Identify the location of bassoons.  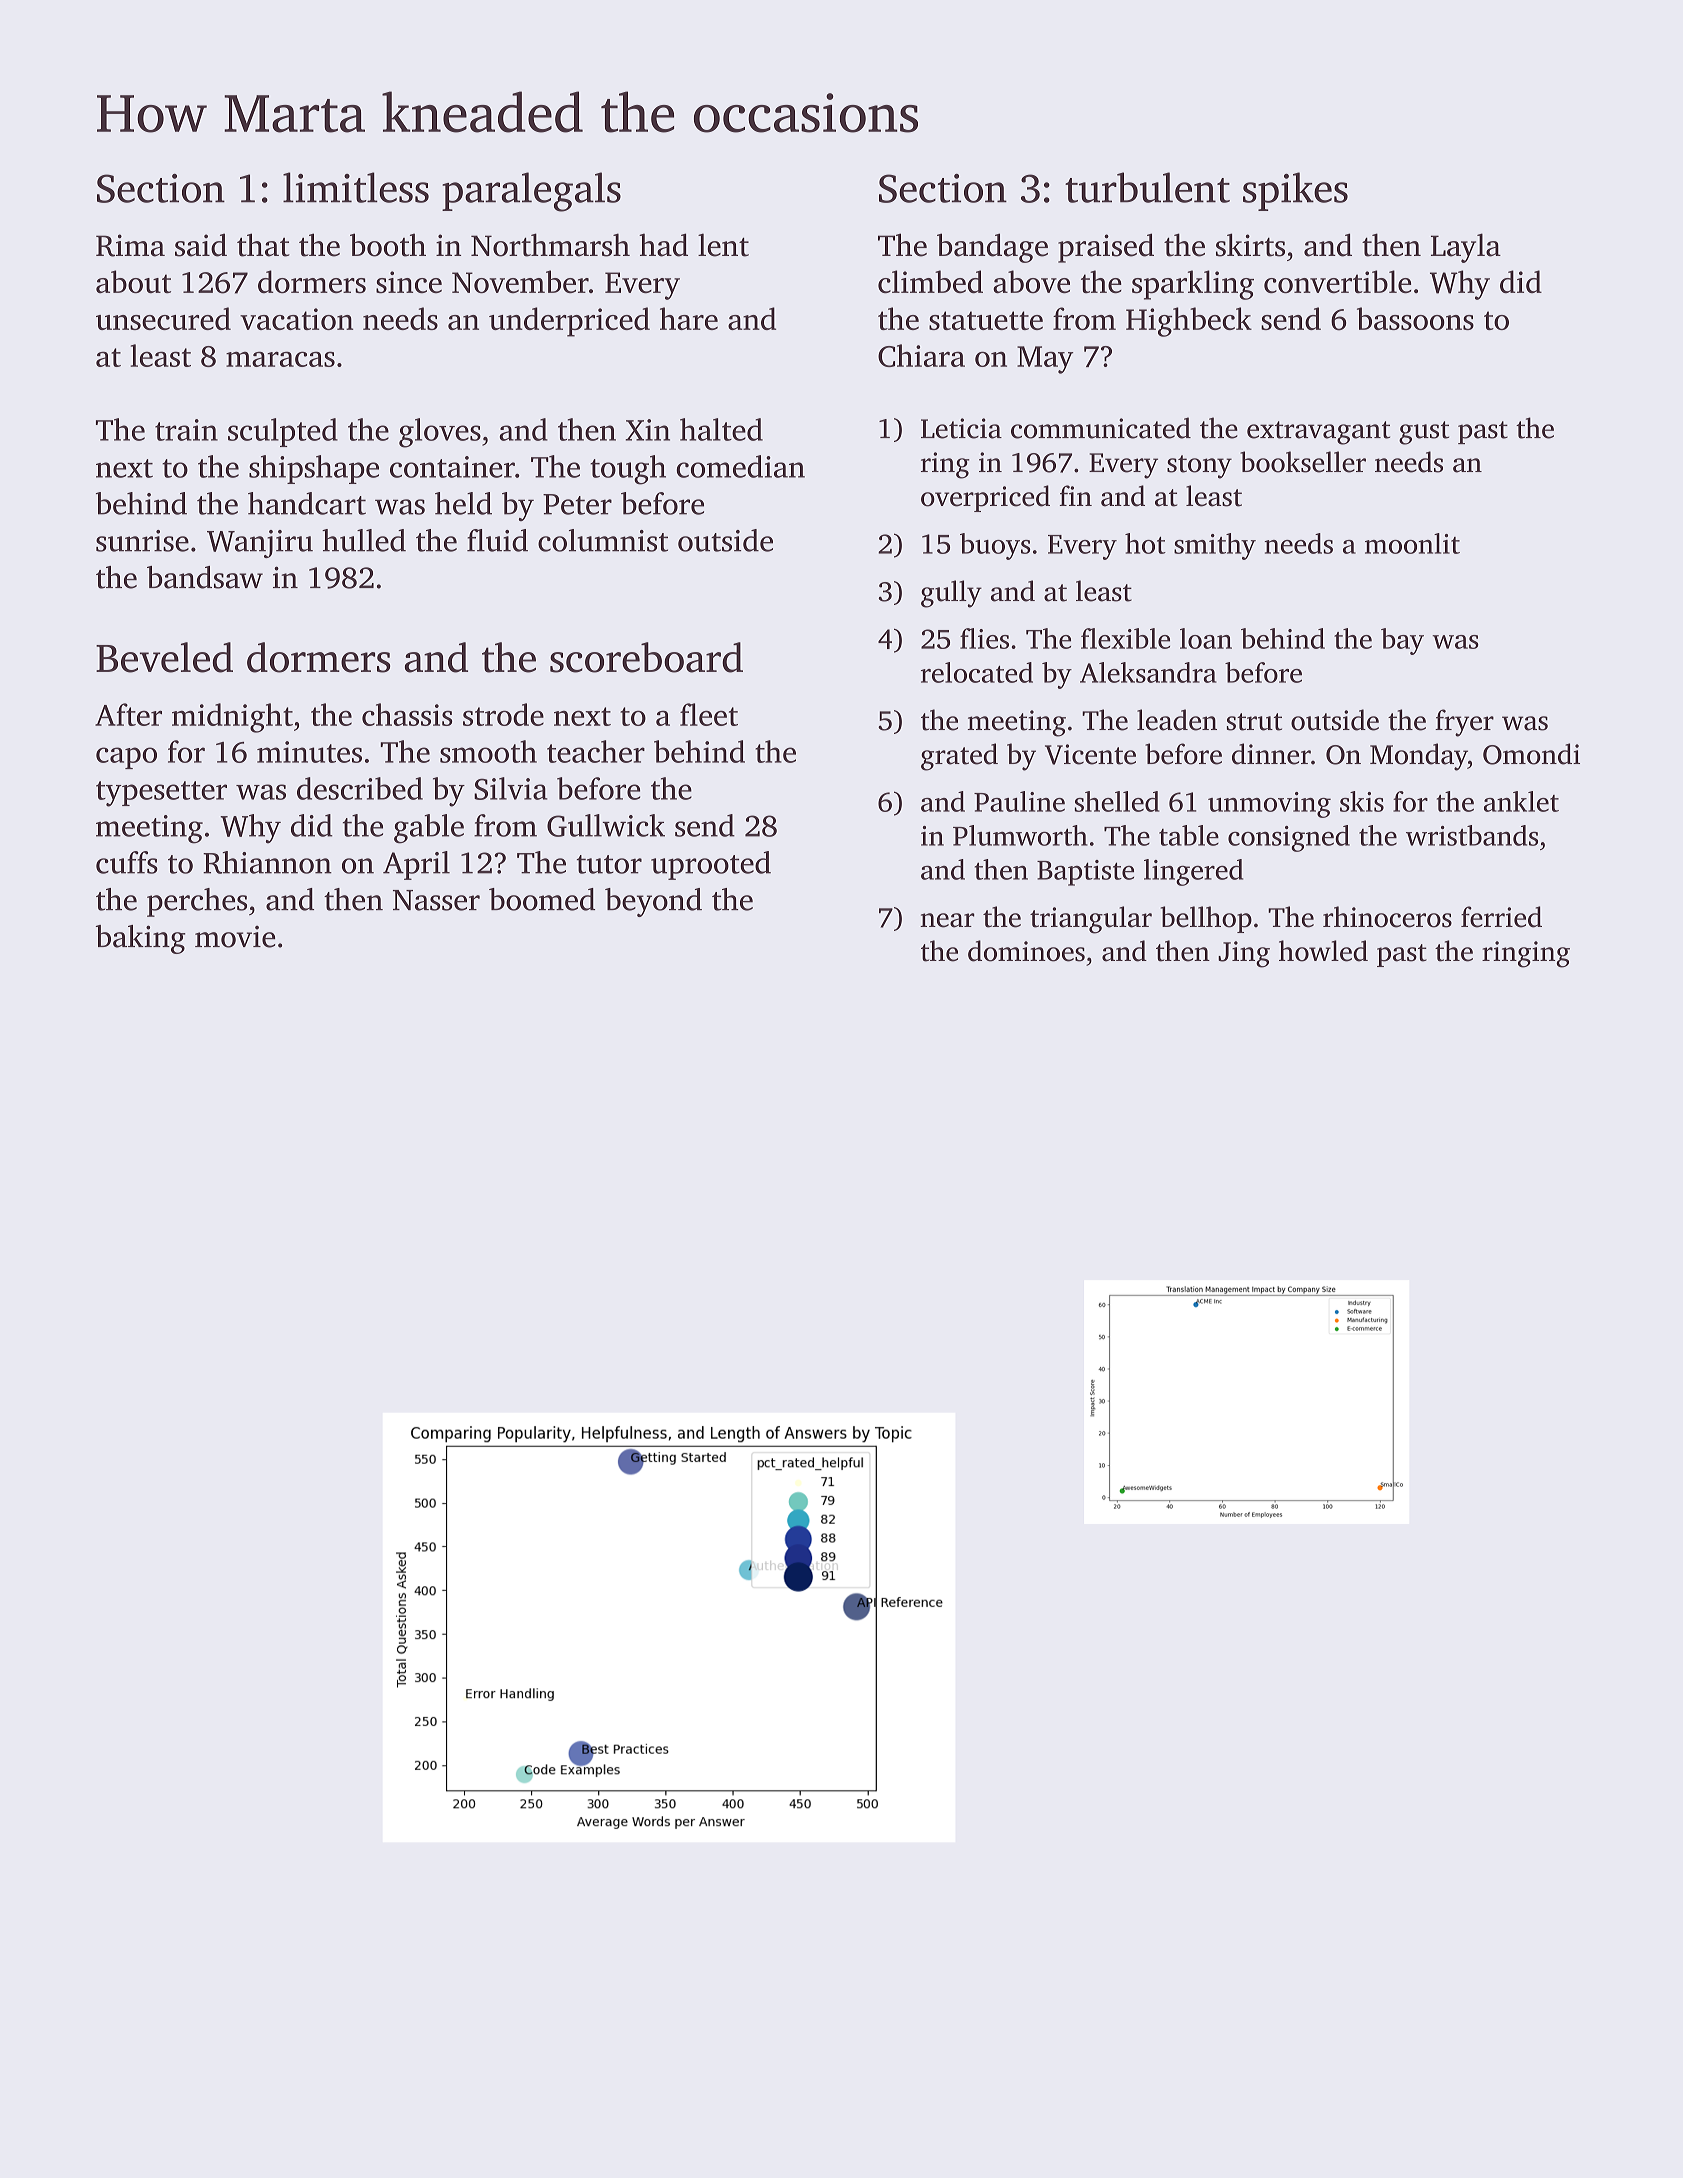
(1415, 318).
